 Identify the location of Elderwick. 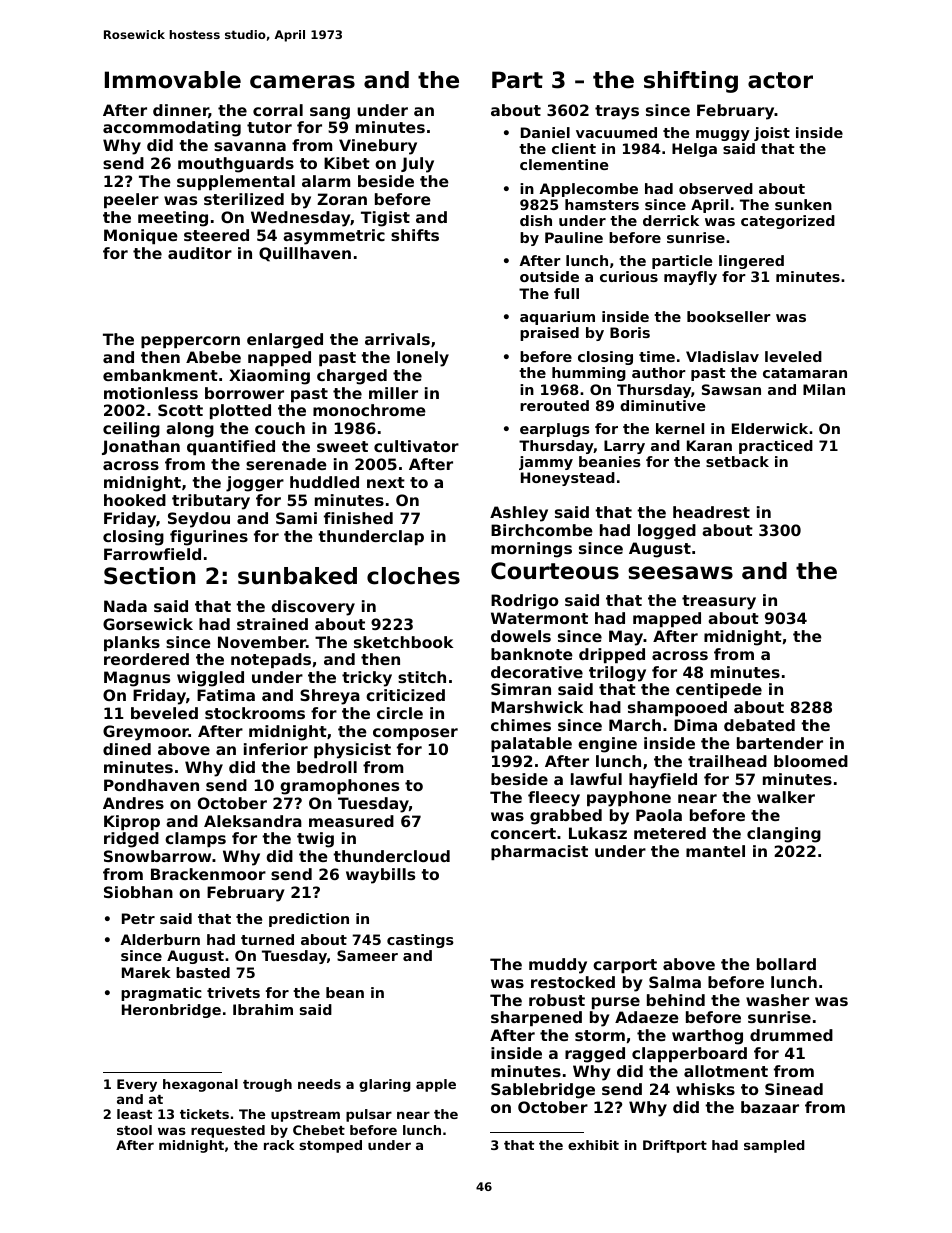
(770, 428).
